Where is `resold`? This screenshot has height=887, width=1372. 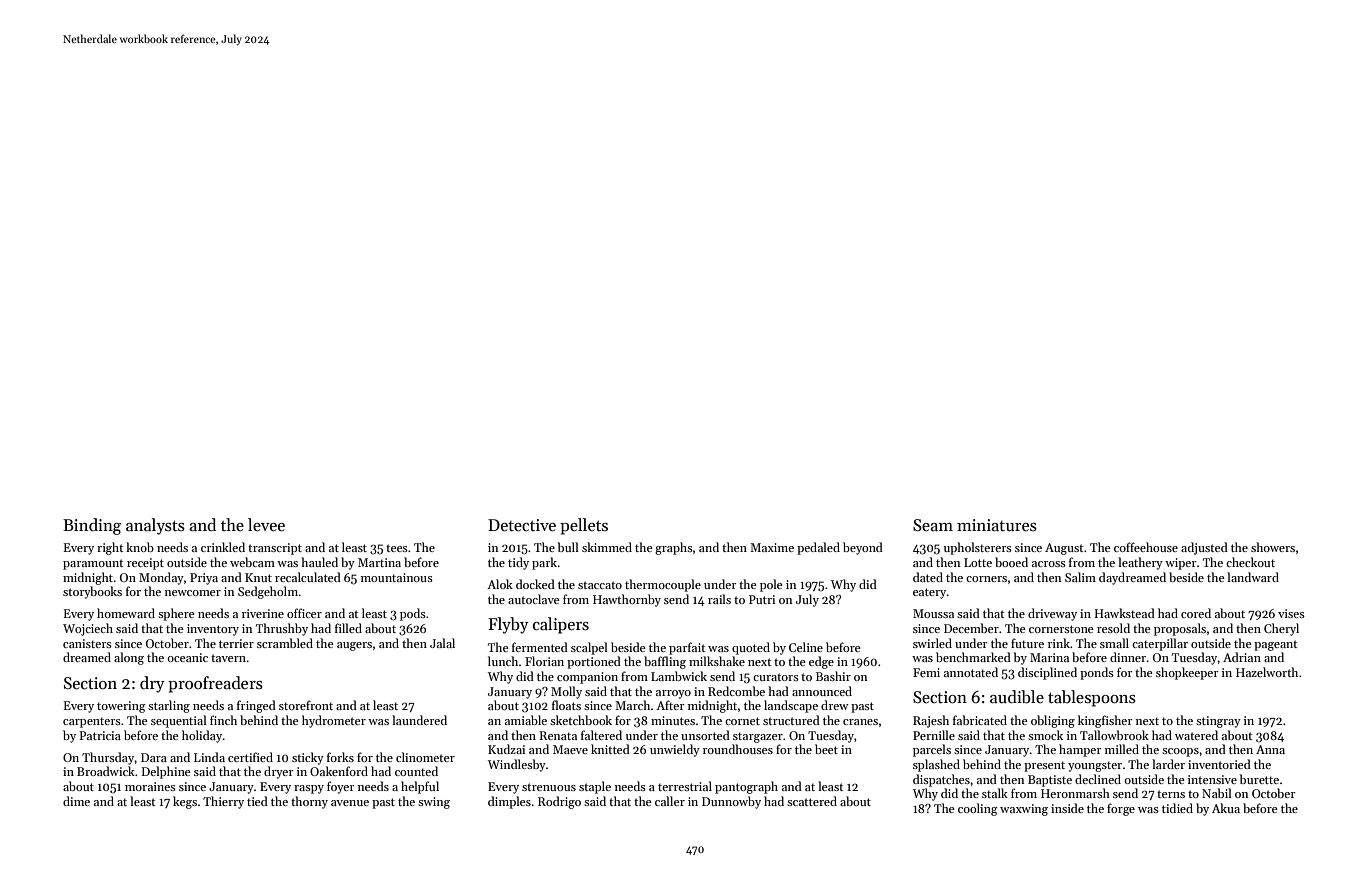 resold is located at coordinates (1113, 628).
